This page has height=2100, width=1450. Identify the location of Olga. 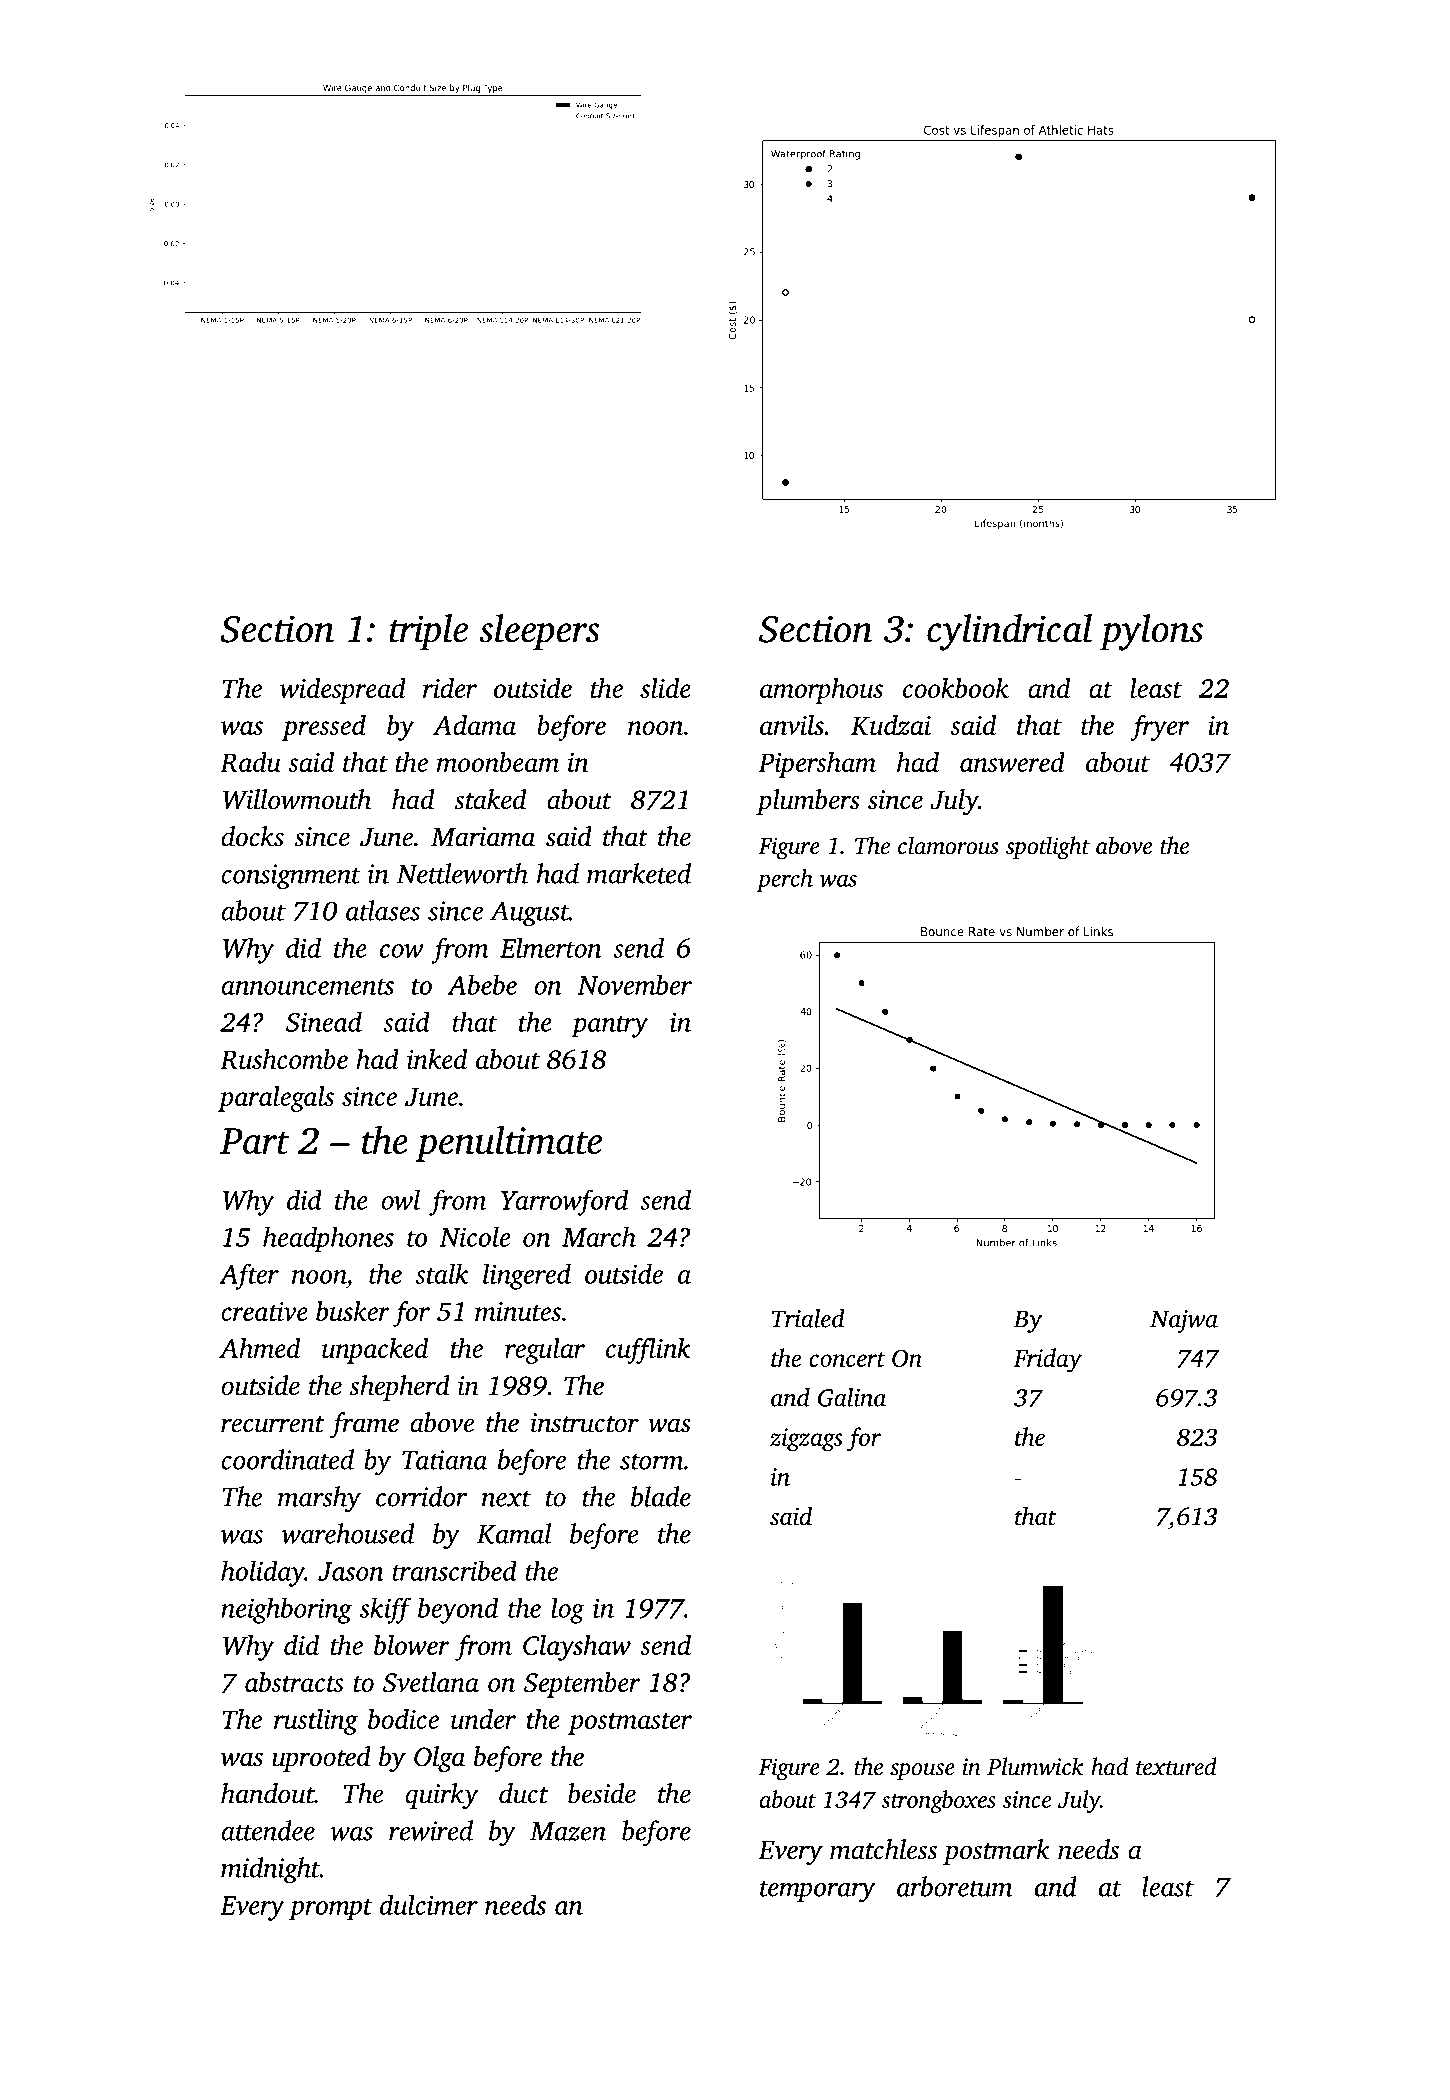
(439, 1759).
